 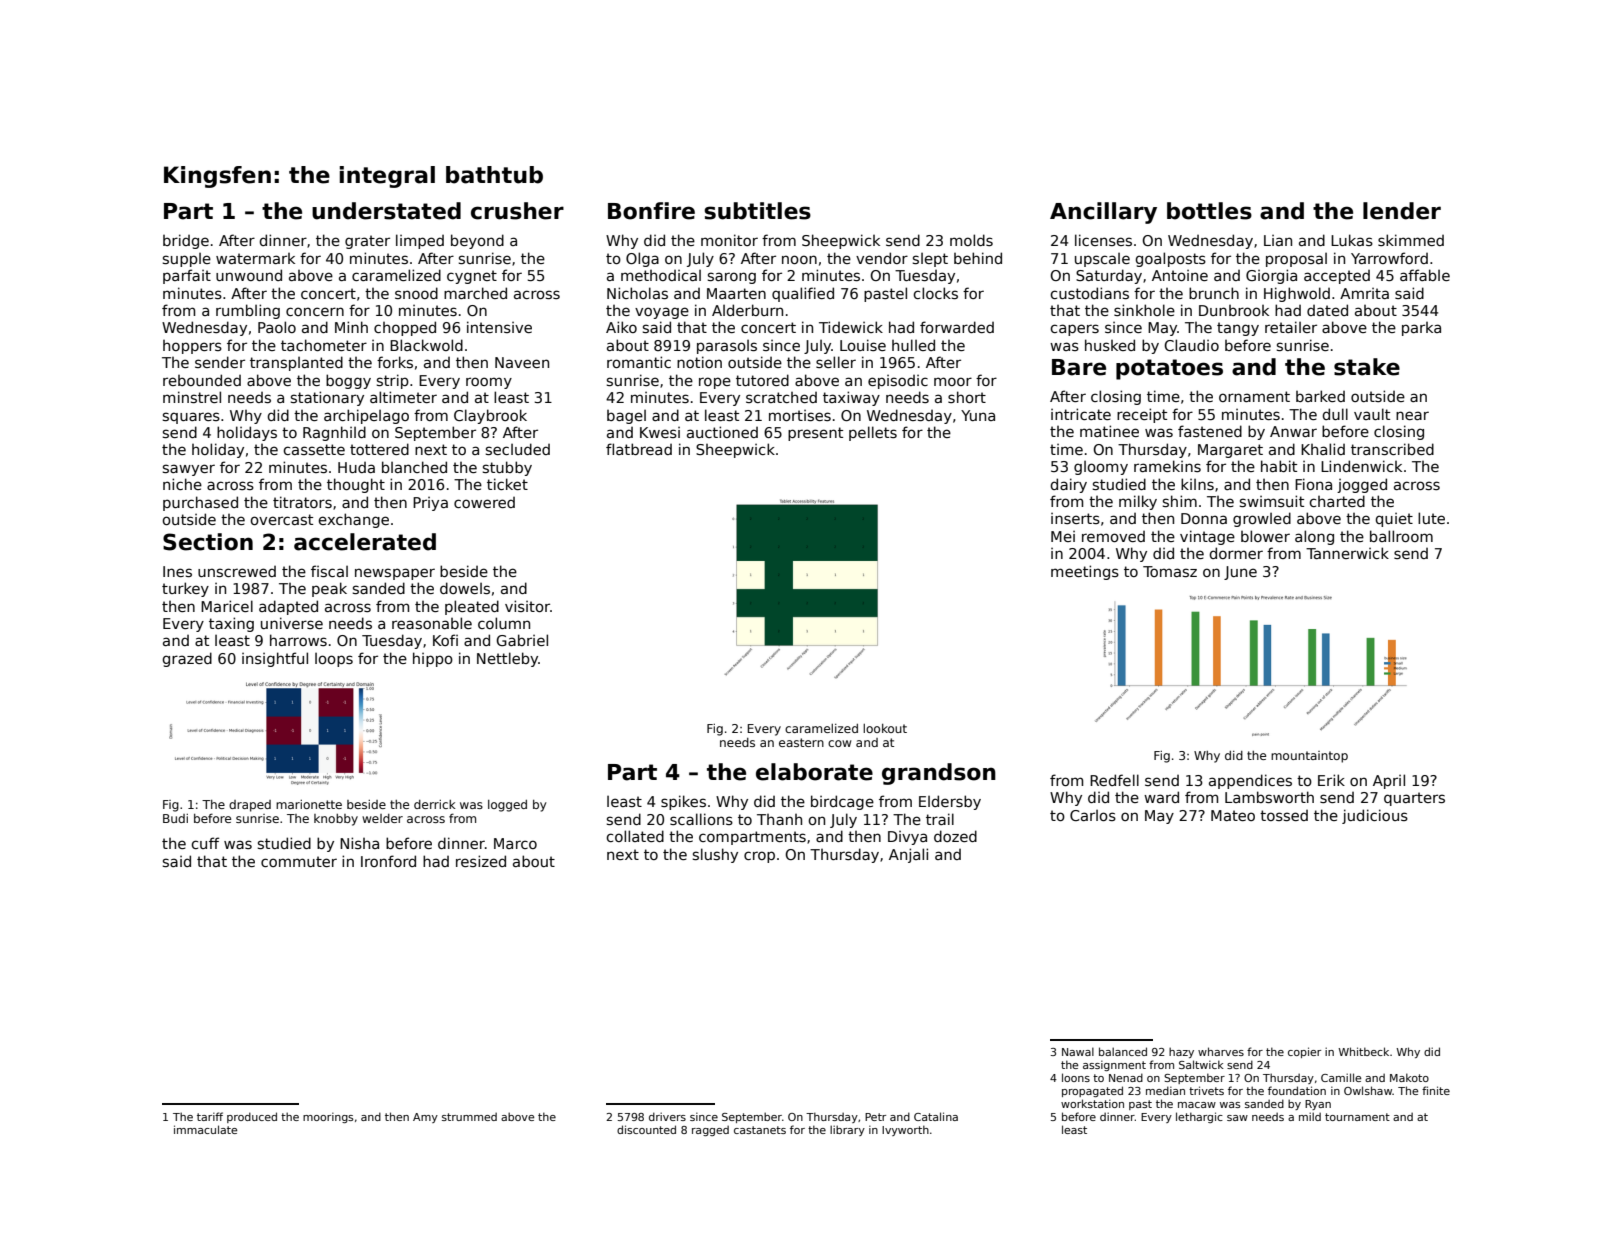 I want to click on bridge, so click(x=186, y=241).
